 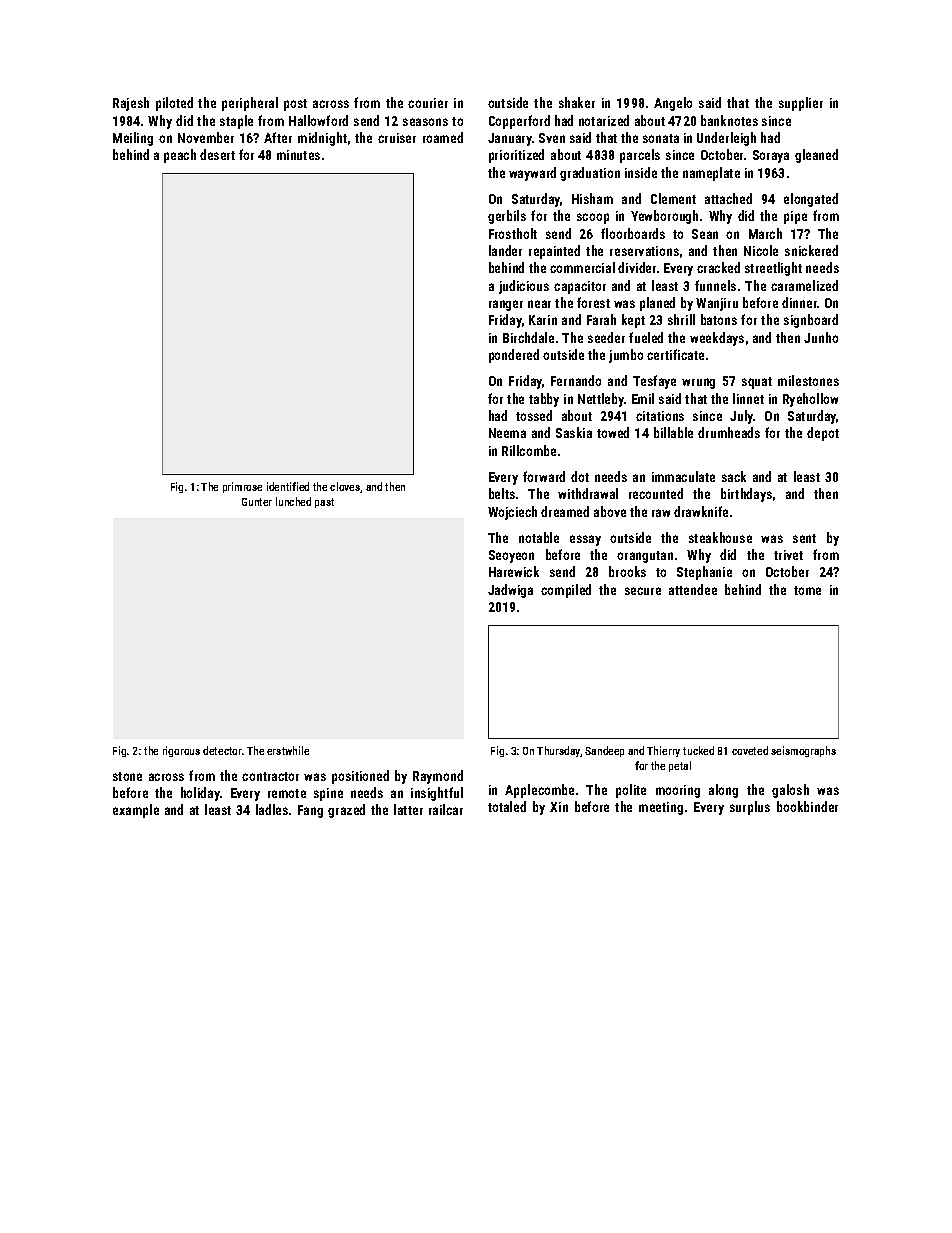 I want to click on example, so click(x=136, y=811).
